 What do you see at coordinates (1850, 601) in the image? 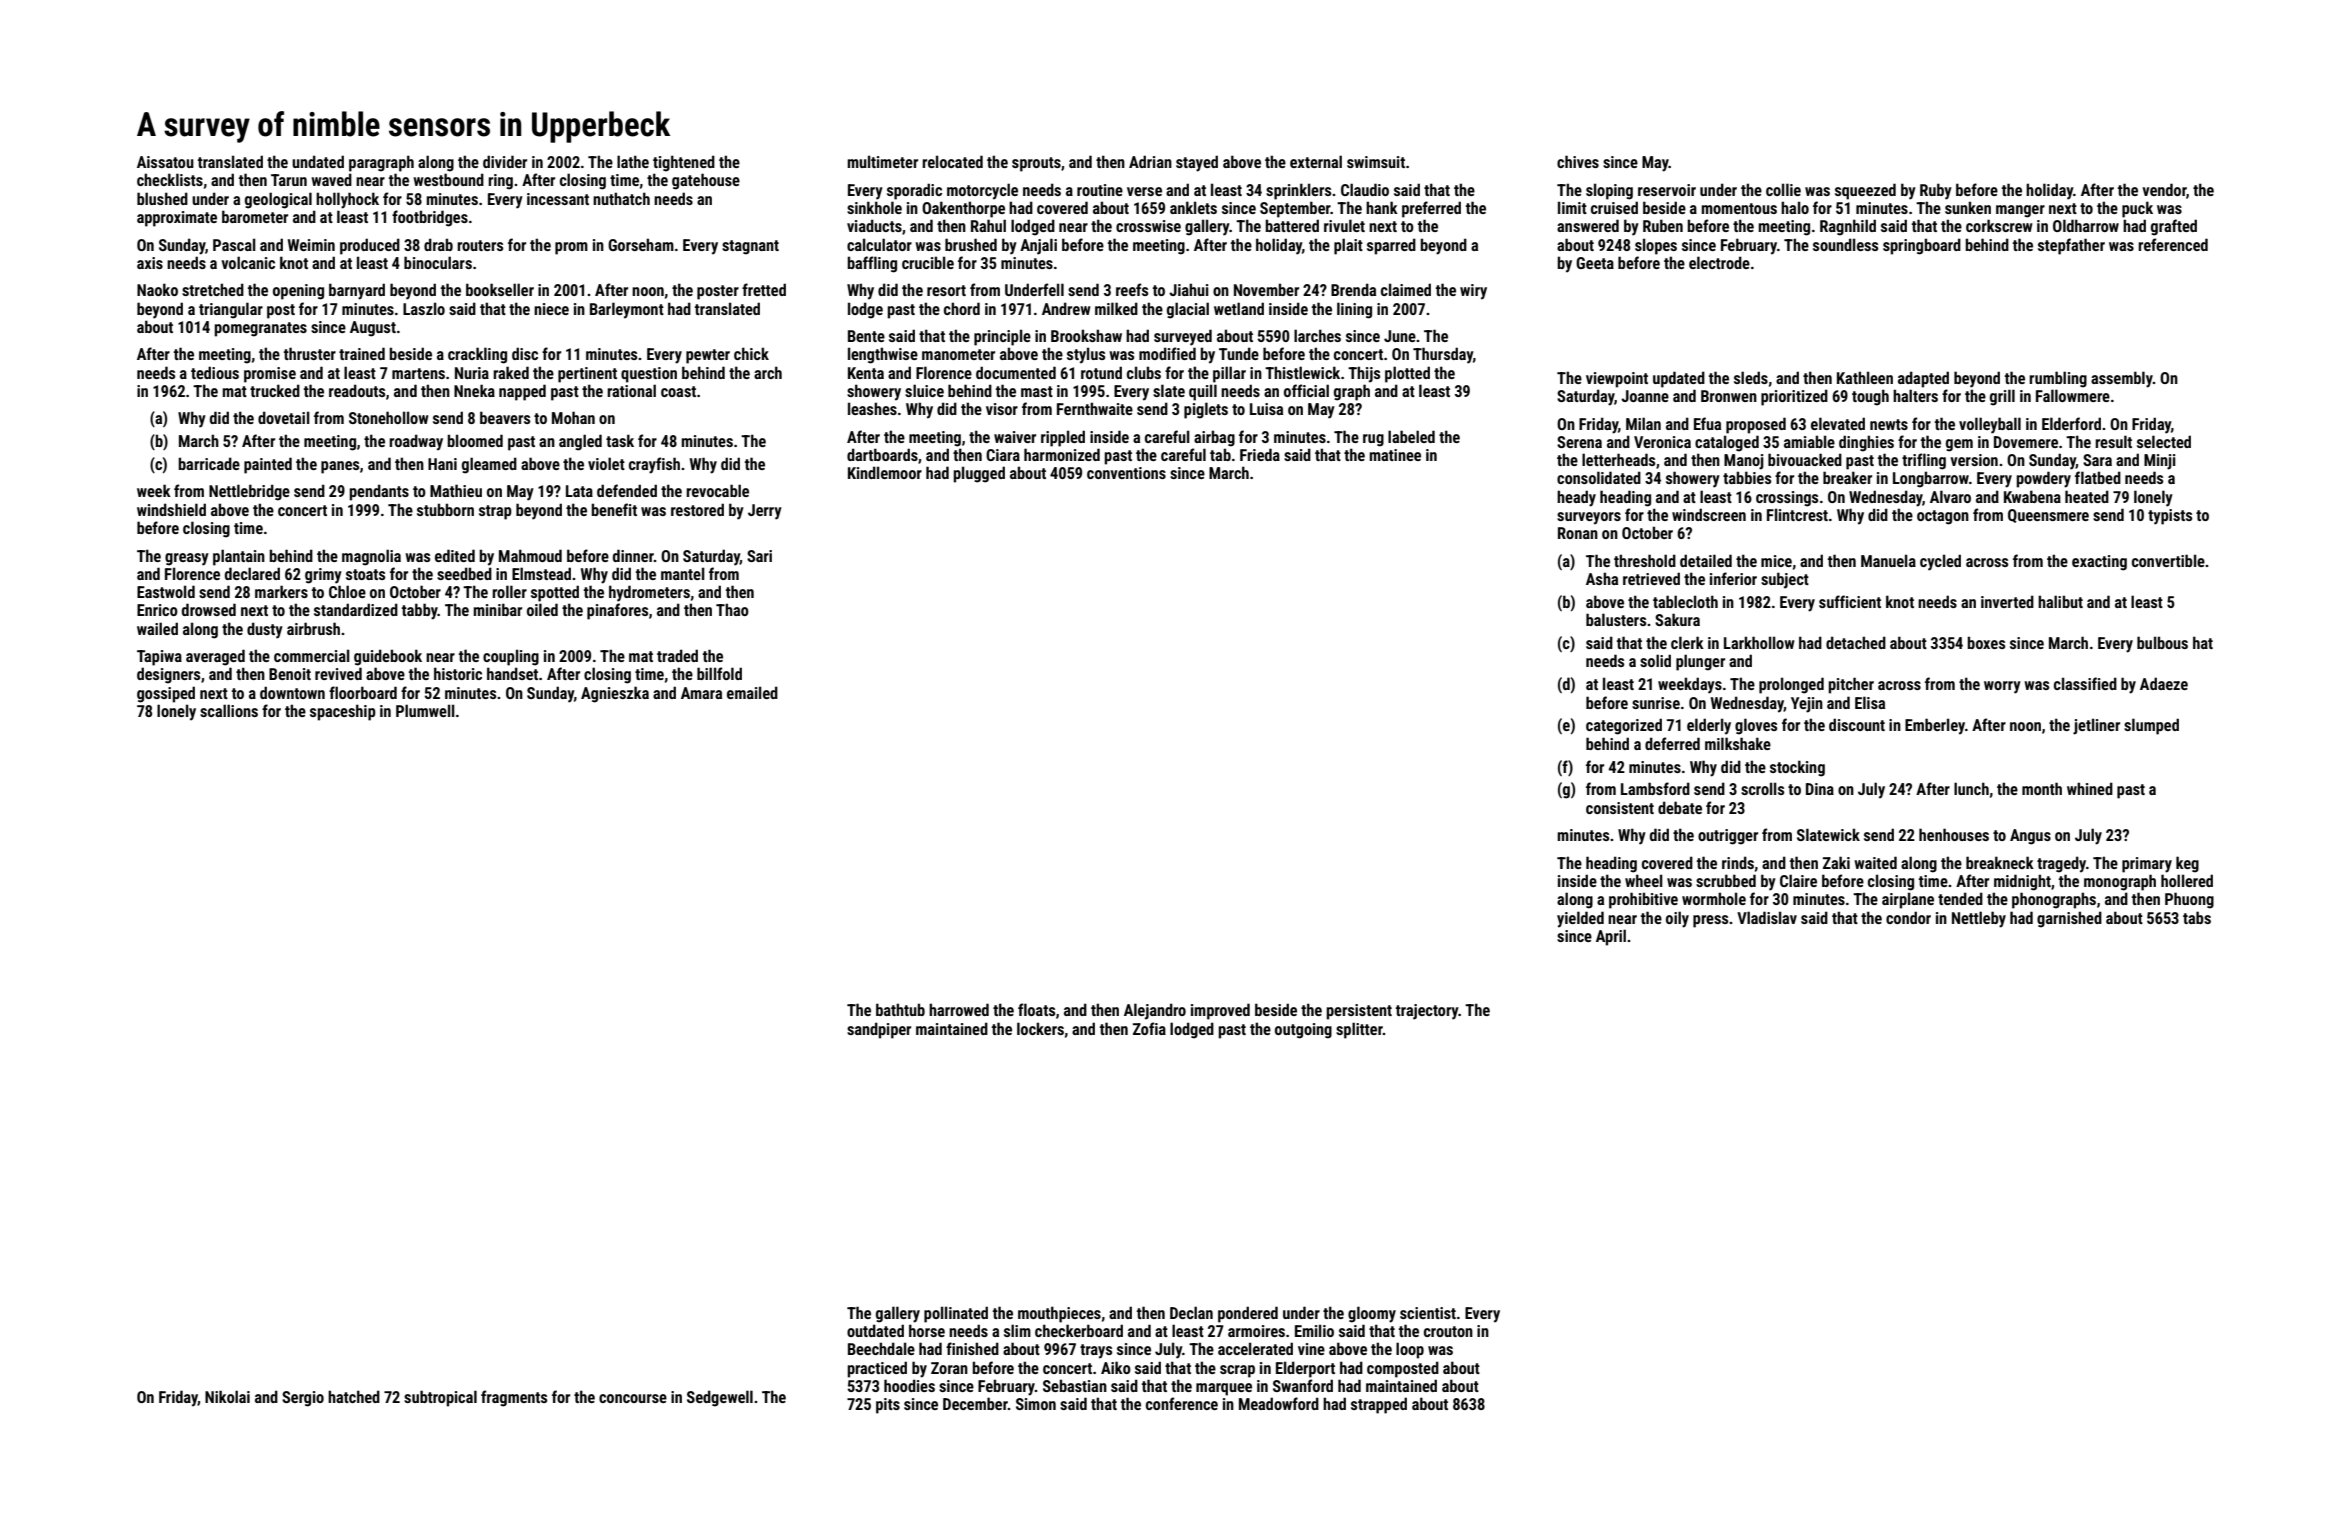
I see `sufficient` at bounding box center [1850, 601].
